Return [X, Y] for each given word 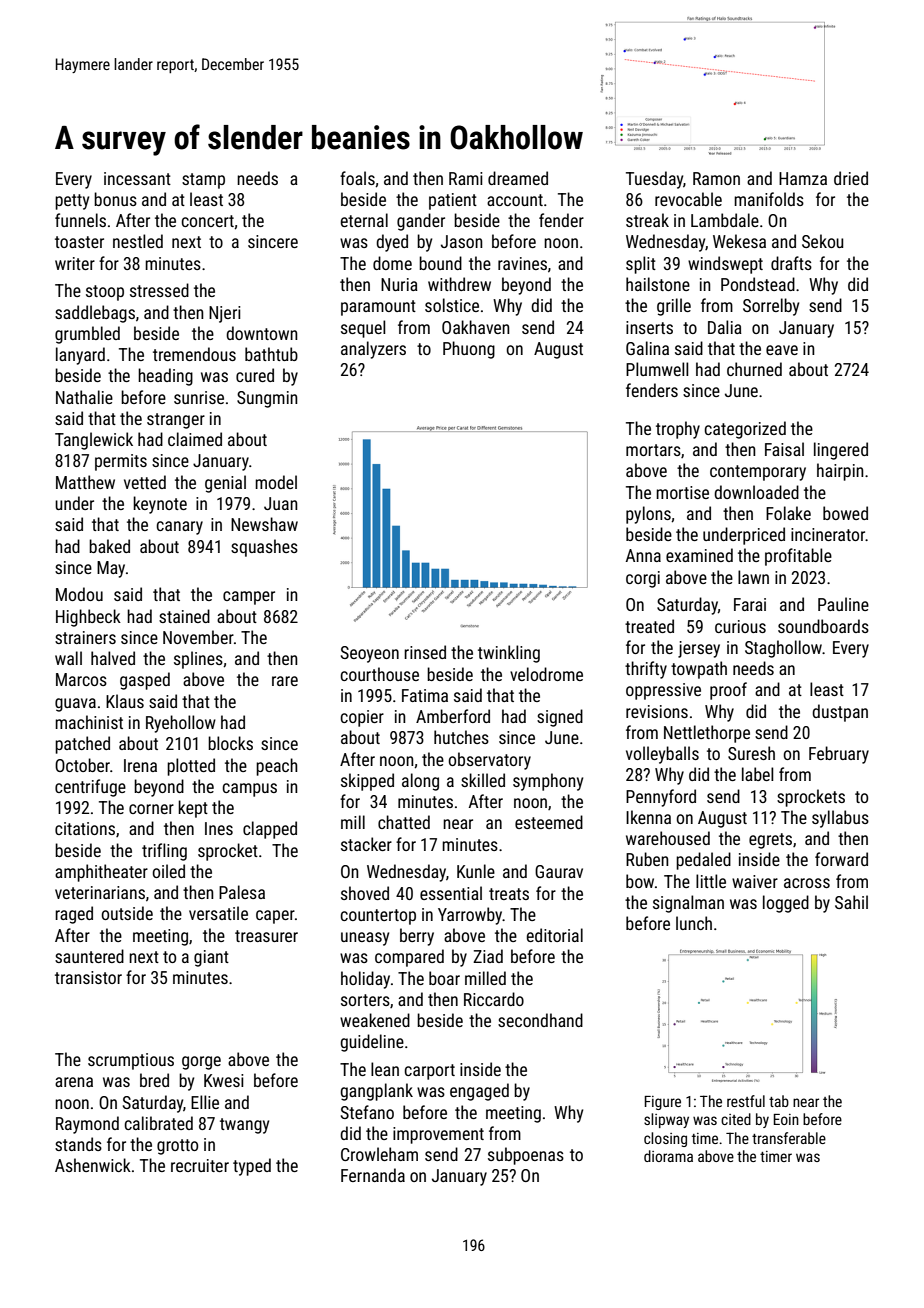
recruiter [200, 1165]
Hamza [803, 178]
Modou [79, 594]
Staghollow [783, 649]
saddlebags [95, 314]
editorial [555, 935]
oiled [168, 871]
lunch [694, 923]
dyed [392, 243]
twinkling [509, 654]
